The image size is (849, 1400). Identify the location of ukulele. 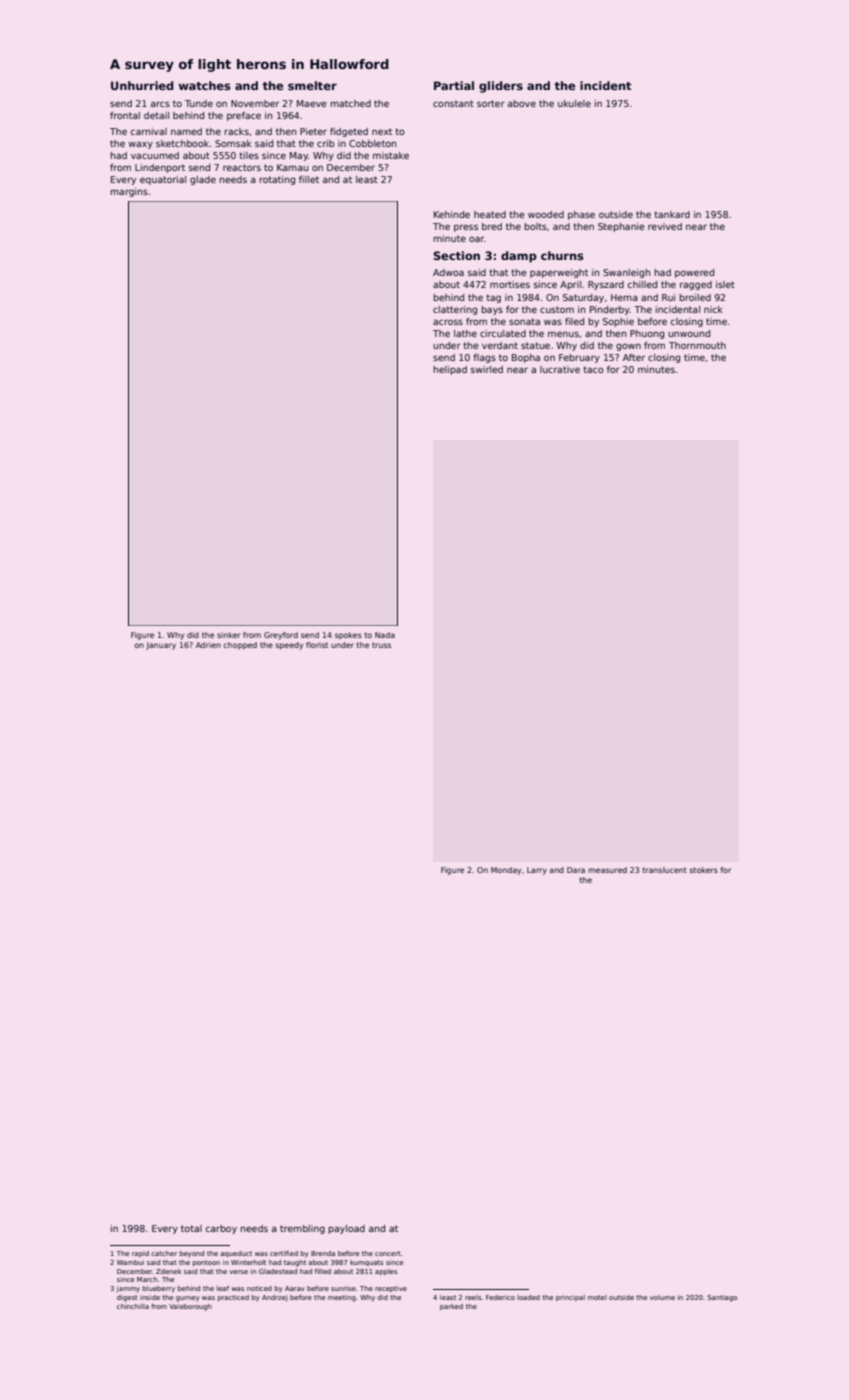
(574, 103).
